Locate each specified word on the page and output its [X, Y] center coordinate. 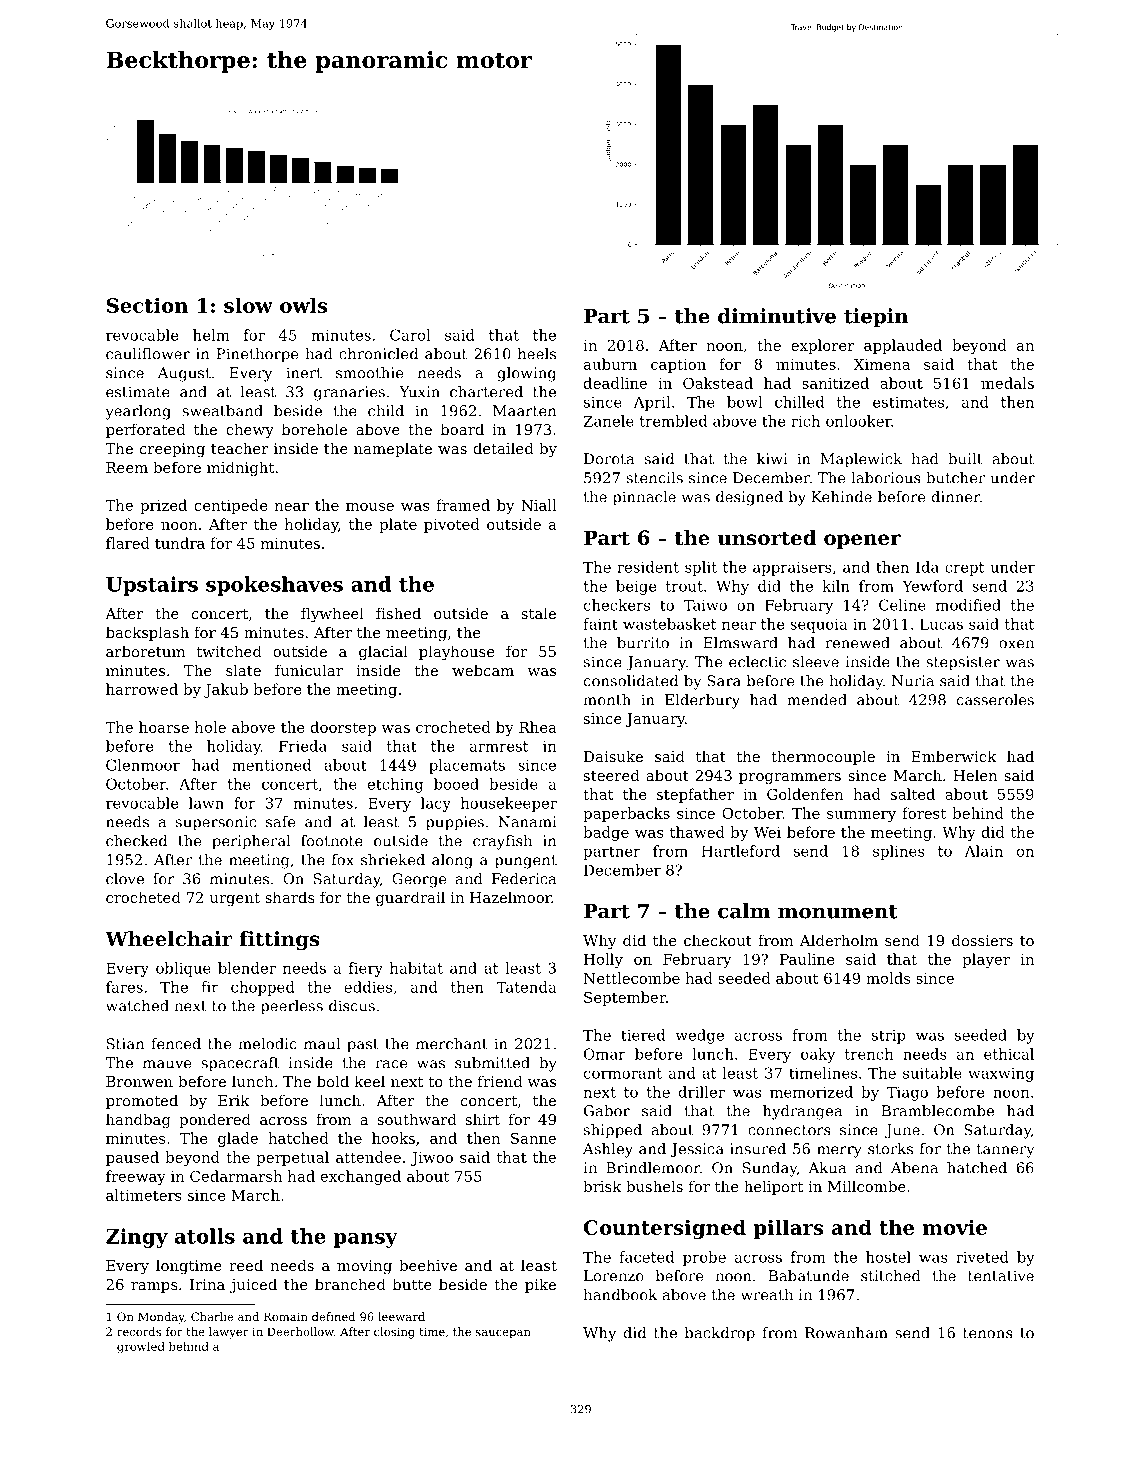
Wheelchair [168, 939]
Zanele [609, 421]
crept [964, 569]
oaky [818, 1055]
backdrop [720, 1334]
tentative [1001, 1276]
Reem [127, 467]
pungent [526, 862]
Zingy [137, 1238]
